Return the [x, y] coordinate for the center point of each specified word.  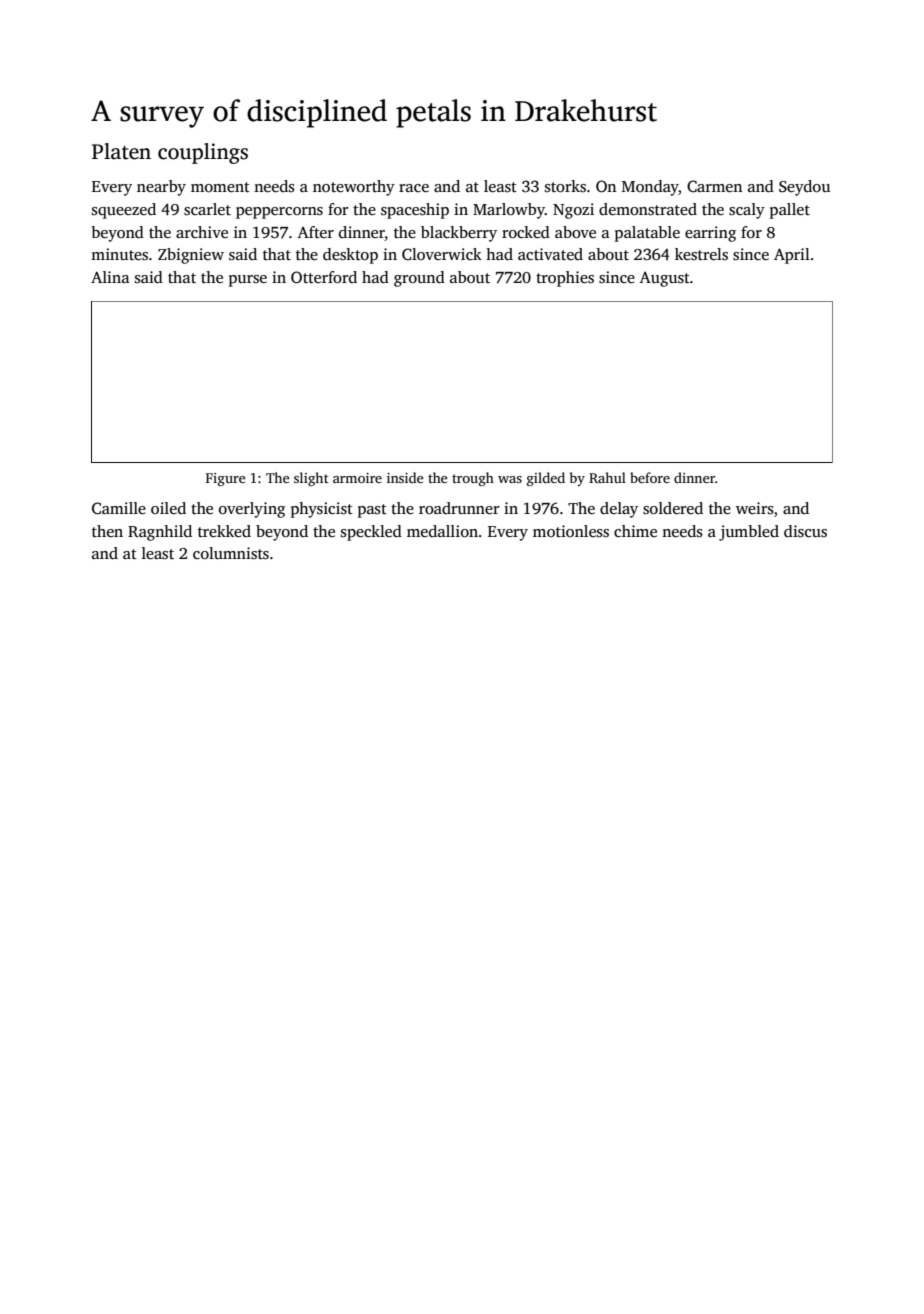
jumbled [749, 533]
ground [419, 279]
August [664, 279]
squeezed [124, 211]
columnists [231, 553]
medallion [442, 531]
